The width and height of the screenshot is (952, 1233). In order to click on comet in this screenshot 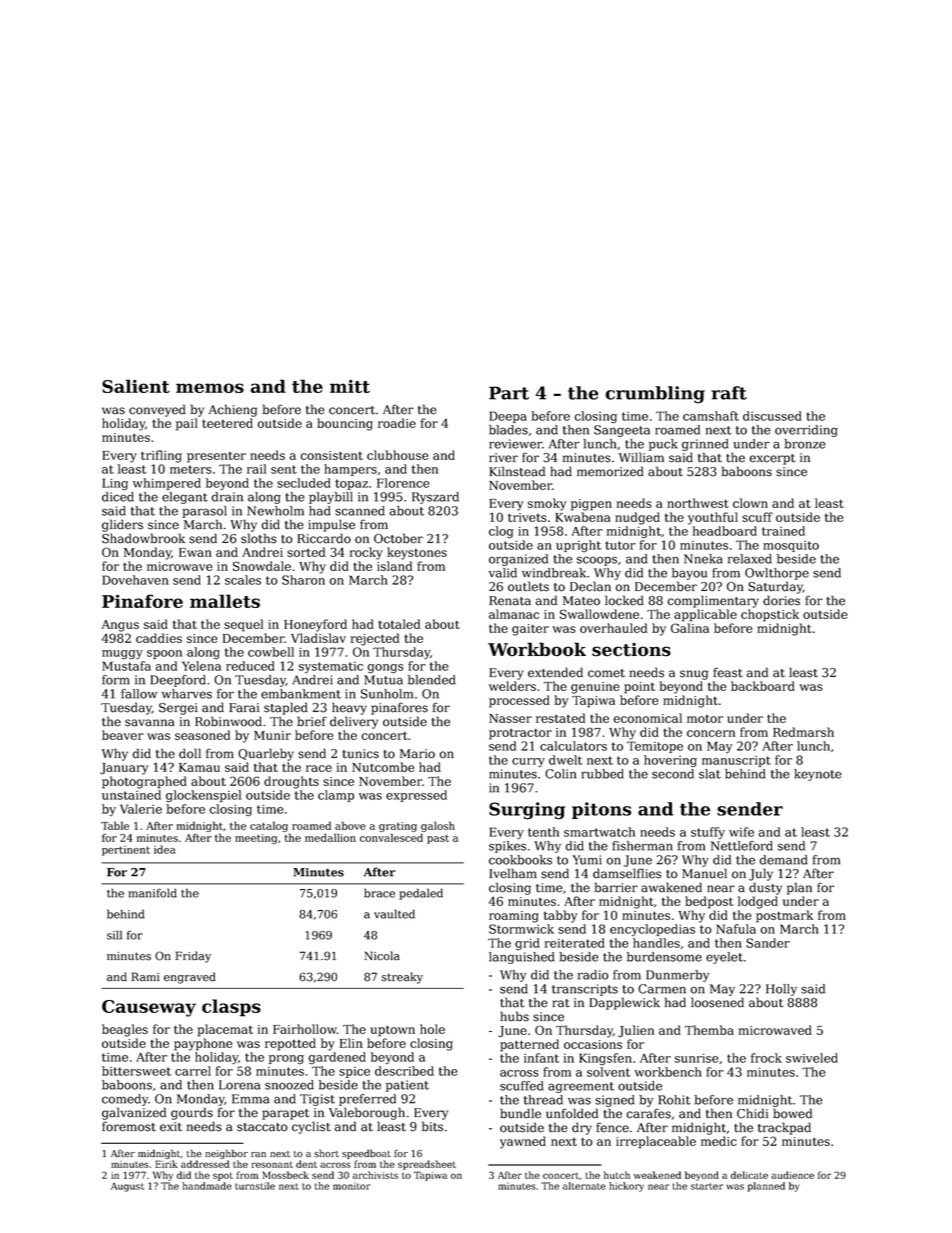, I will do `click(606, 673)`.
